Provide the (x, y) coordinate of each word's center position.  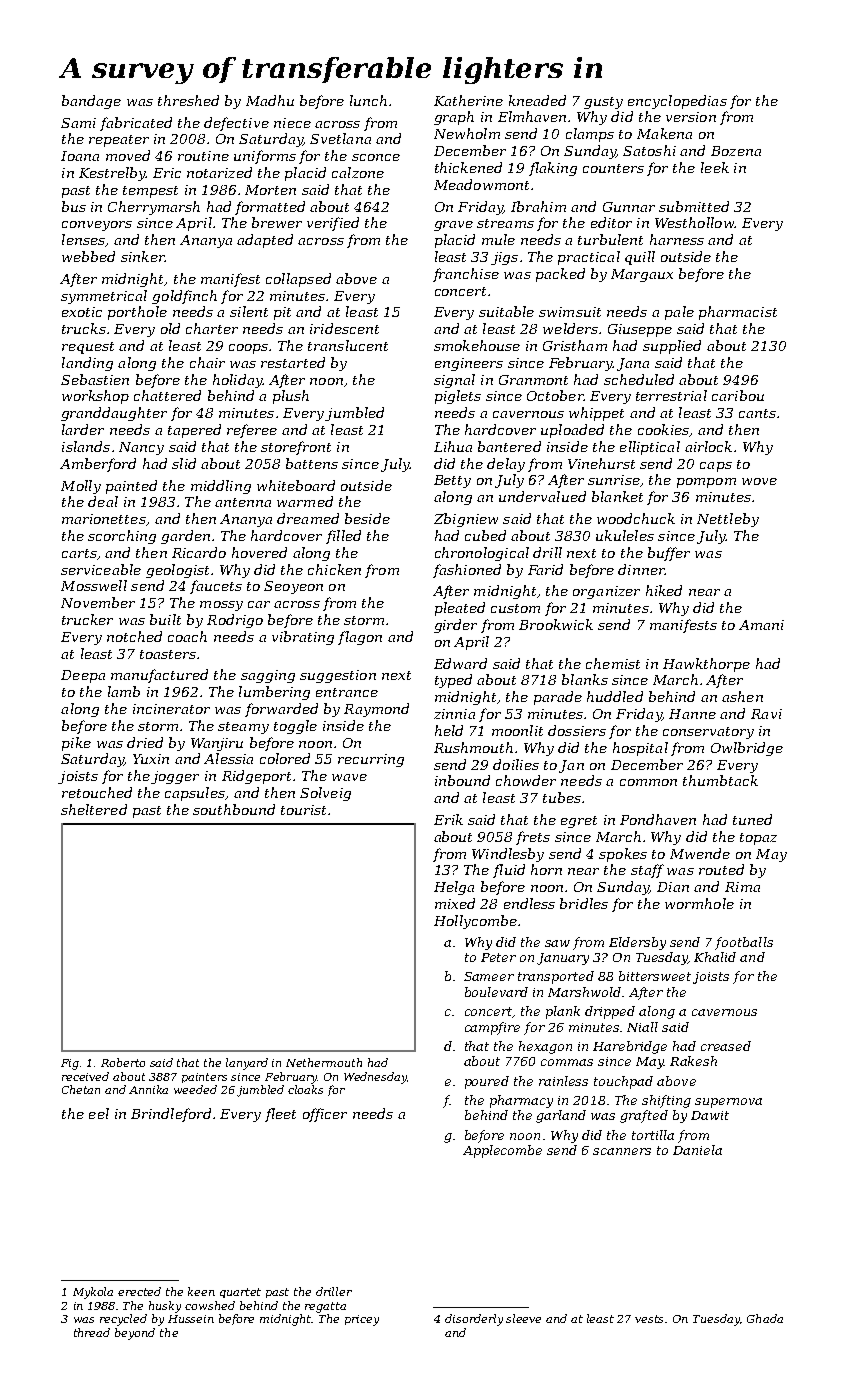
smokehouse (477, 345)
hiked (664, 590)
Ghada (765, 1318)
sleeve (523, 1318)
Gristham (575, 345)
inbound (462, 780)
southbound (234, 809)
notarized (219, 172)
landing (87, 364)
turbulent (610, 239)
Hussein (191, 1319)
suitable (506, 311)
